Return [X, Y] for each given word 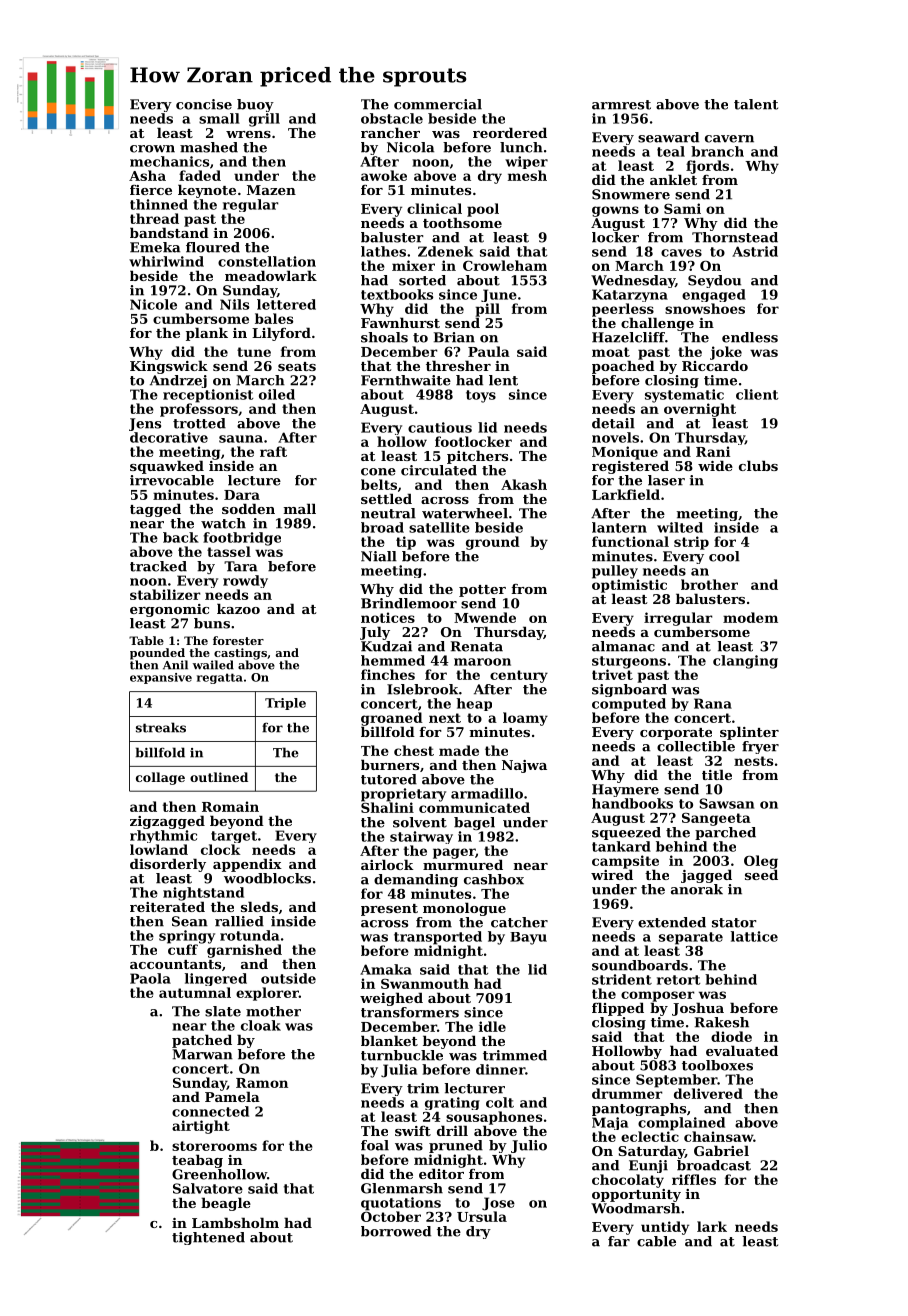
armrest [621, 105]
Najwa [524, 766]
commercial [438, 104]
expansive [161, 678]
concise [204, 104]
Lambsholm [235, 1222]
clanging [745, 662]
